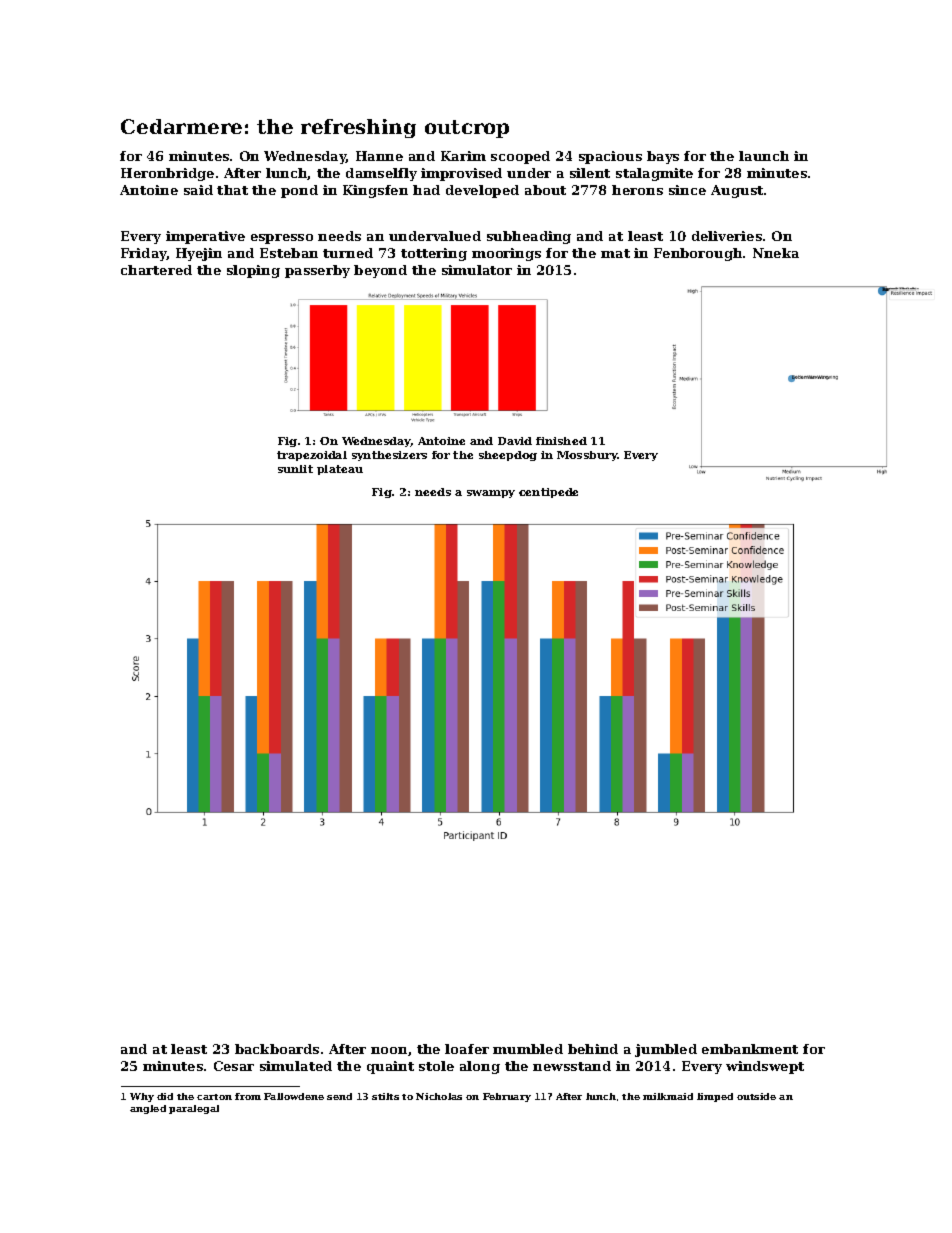 This image has width=952, height=1233. I want to click on centipede, so click(548, 493).
